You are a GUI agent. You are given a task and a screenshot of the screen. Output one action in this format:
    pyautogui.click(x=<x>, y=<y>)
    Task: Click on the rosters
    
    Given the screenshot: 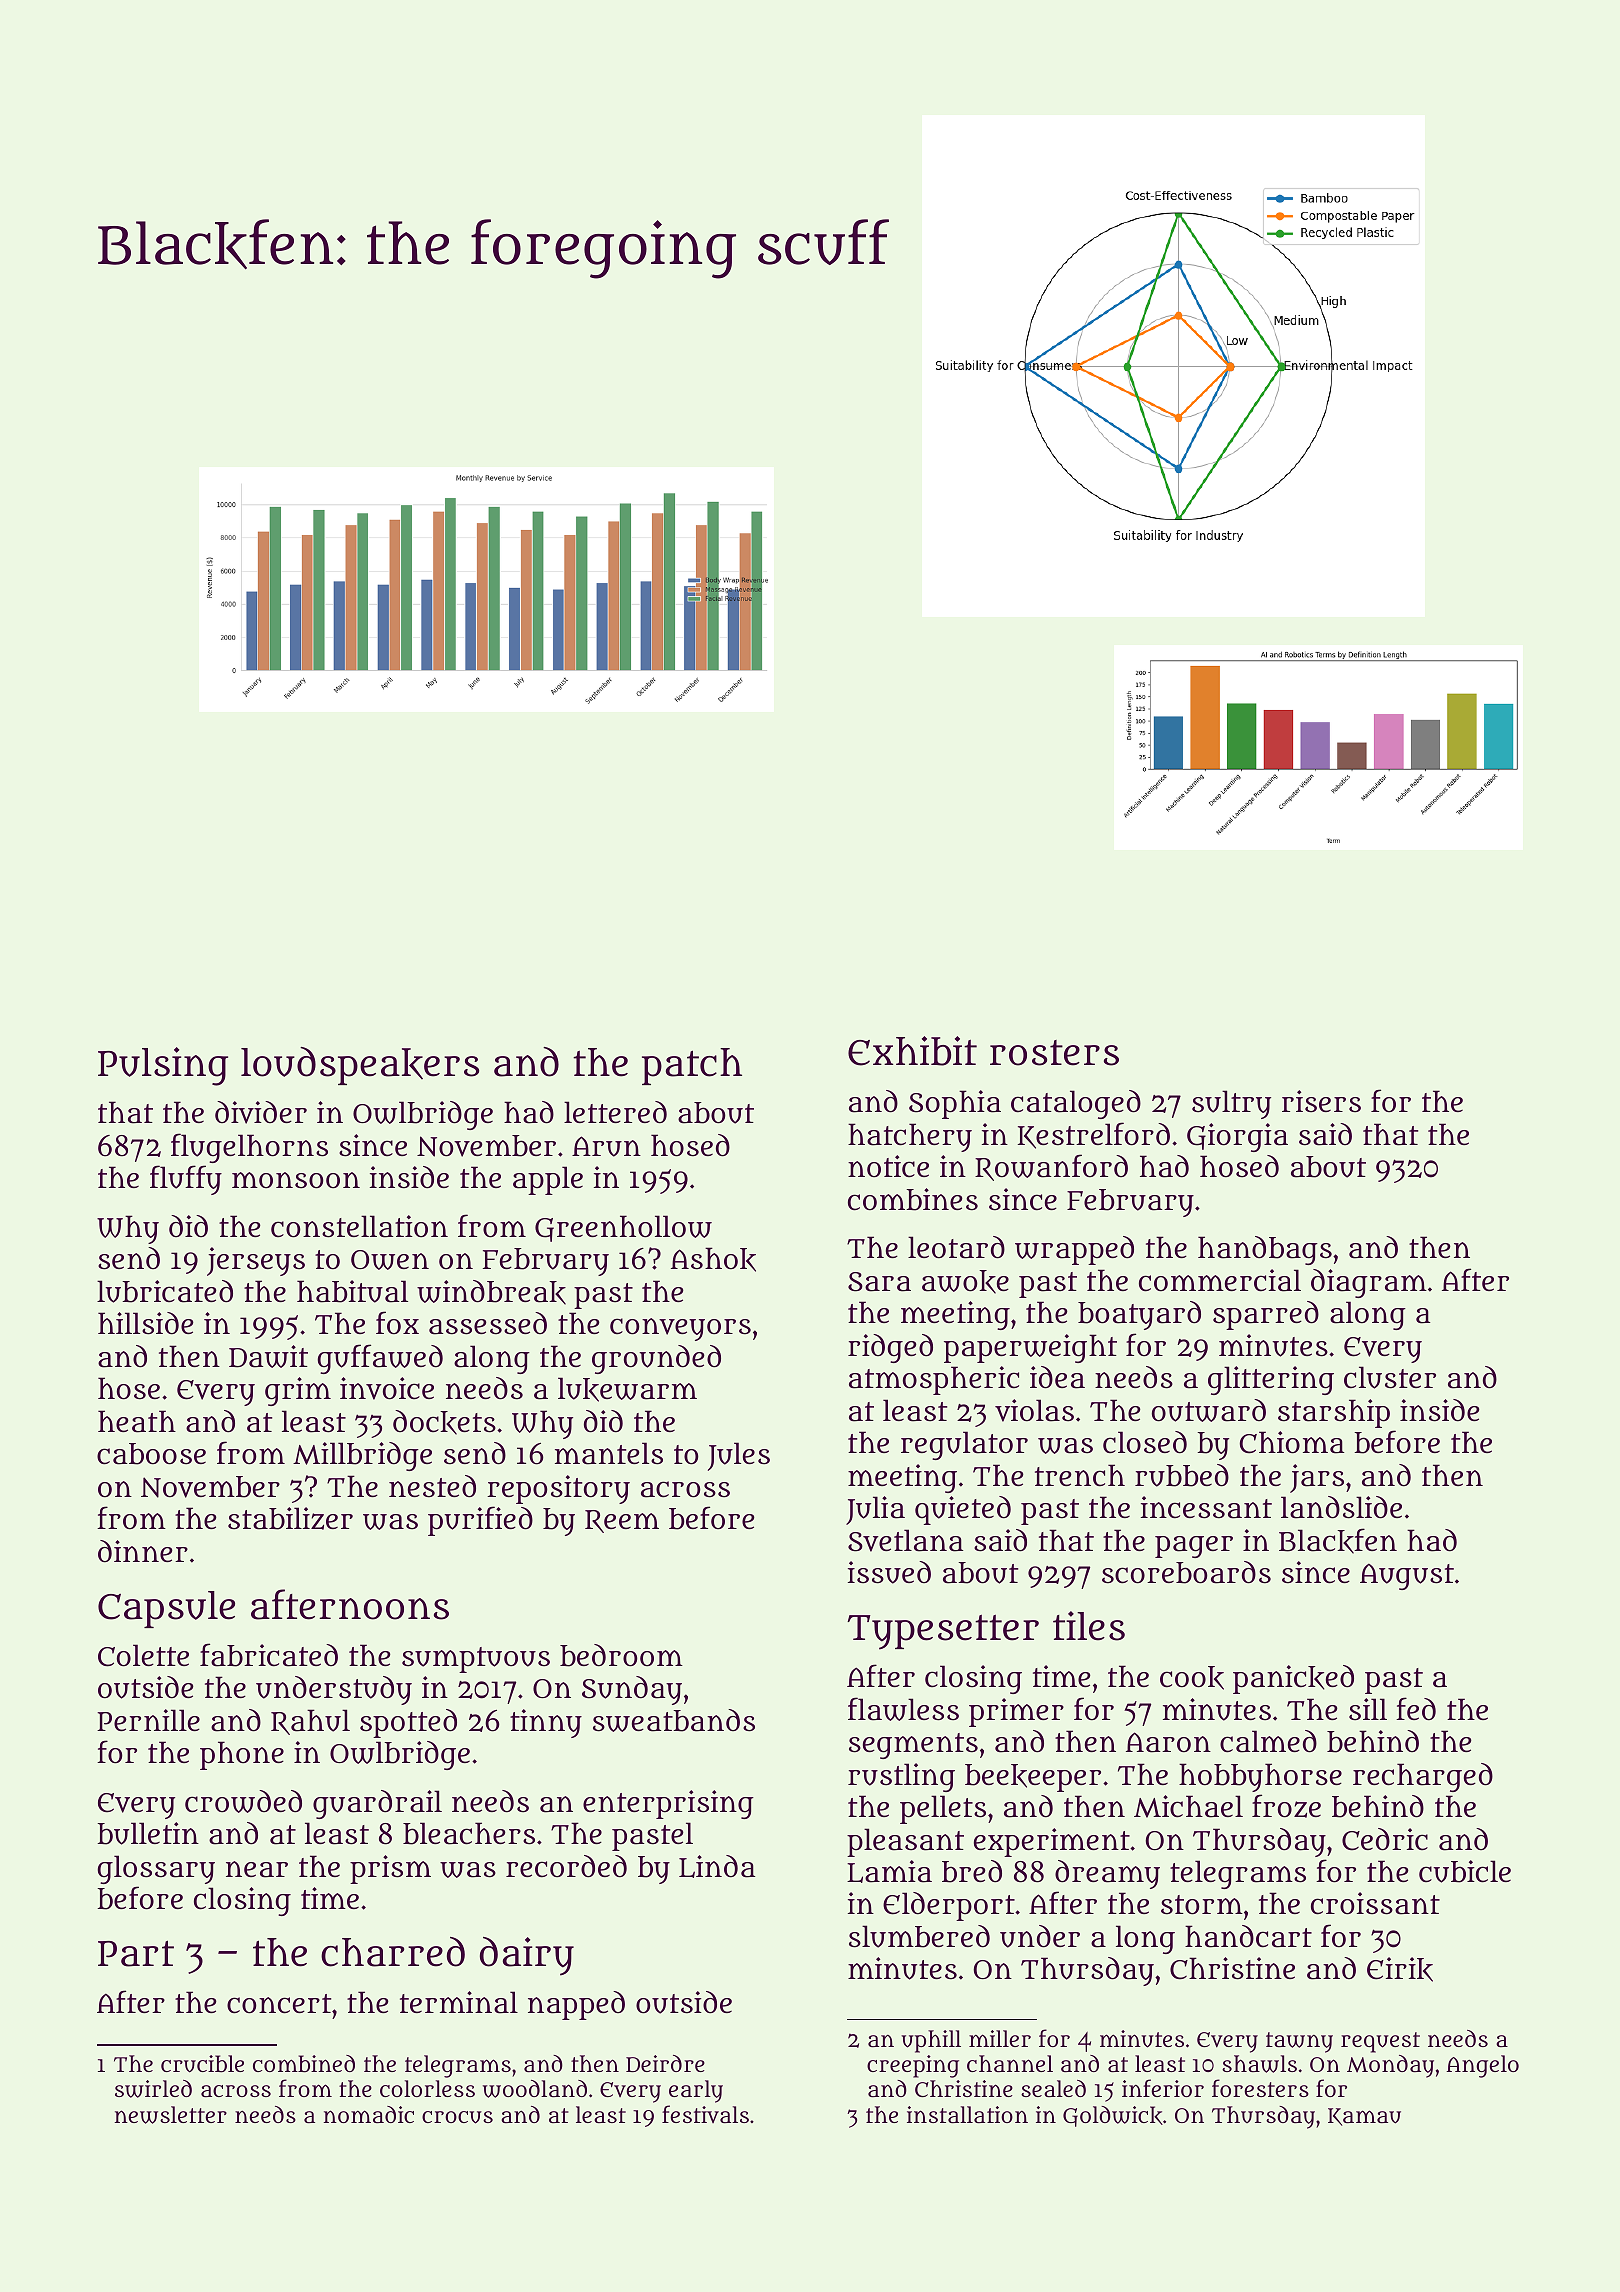 What is the action you would take?
    pyautogui.click(x=1054, y=1053)
